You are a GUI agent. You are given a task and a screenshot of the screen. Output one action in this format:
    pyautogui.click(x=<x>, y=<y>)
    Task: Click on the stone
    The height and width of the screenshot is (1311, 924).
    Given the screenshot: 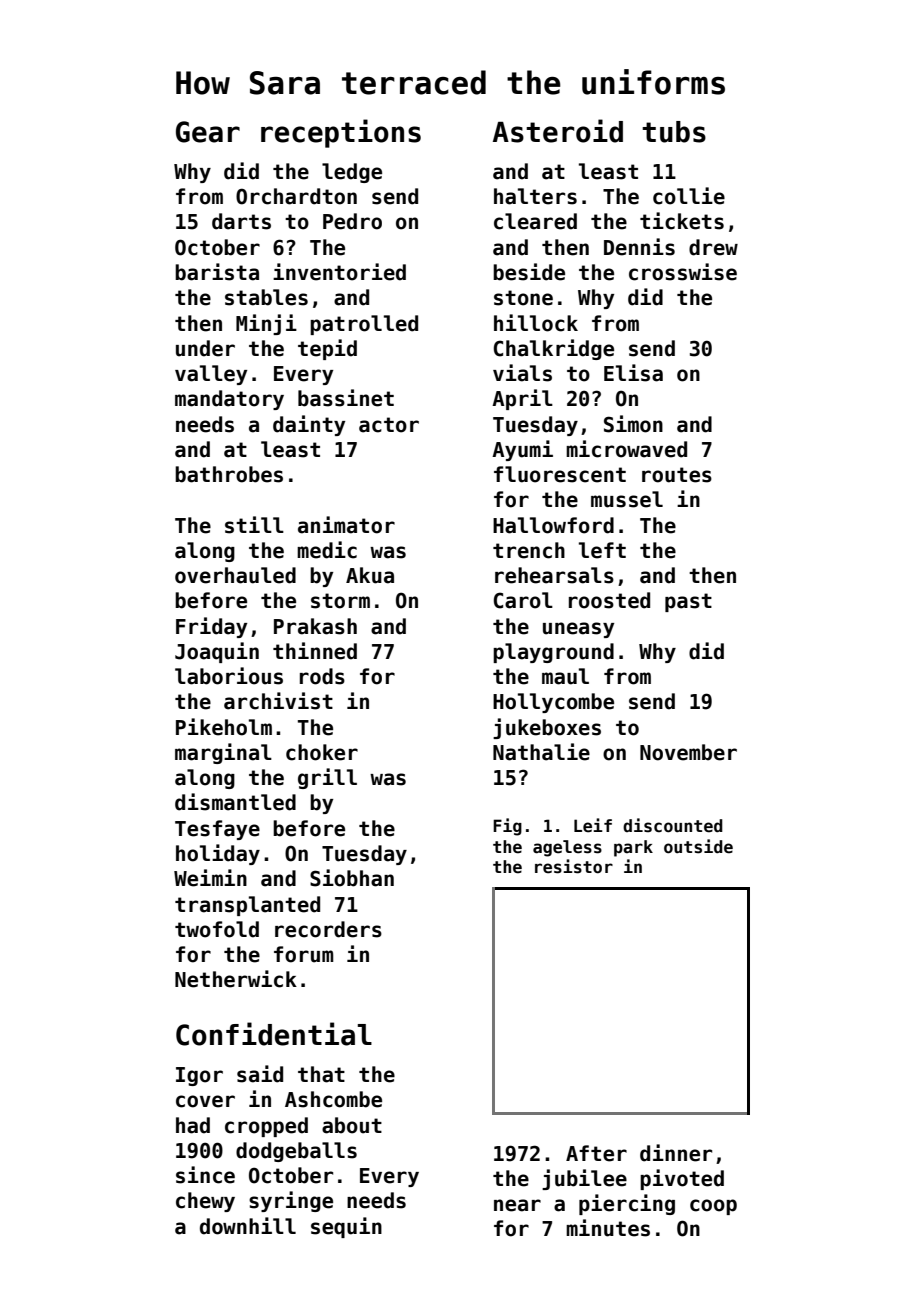 What is the action you would take?
    pyautogui.click(x=523, y=298)
